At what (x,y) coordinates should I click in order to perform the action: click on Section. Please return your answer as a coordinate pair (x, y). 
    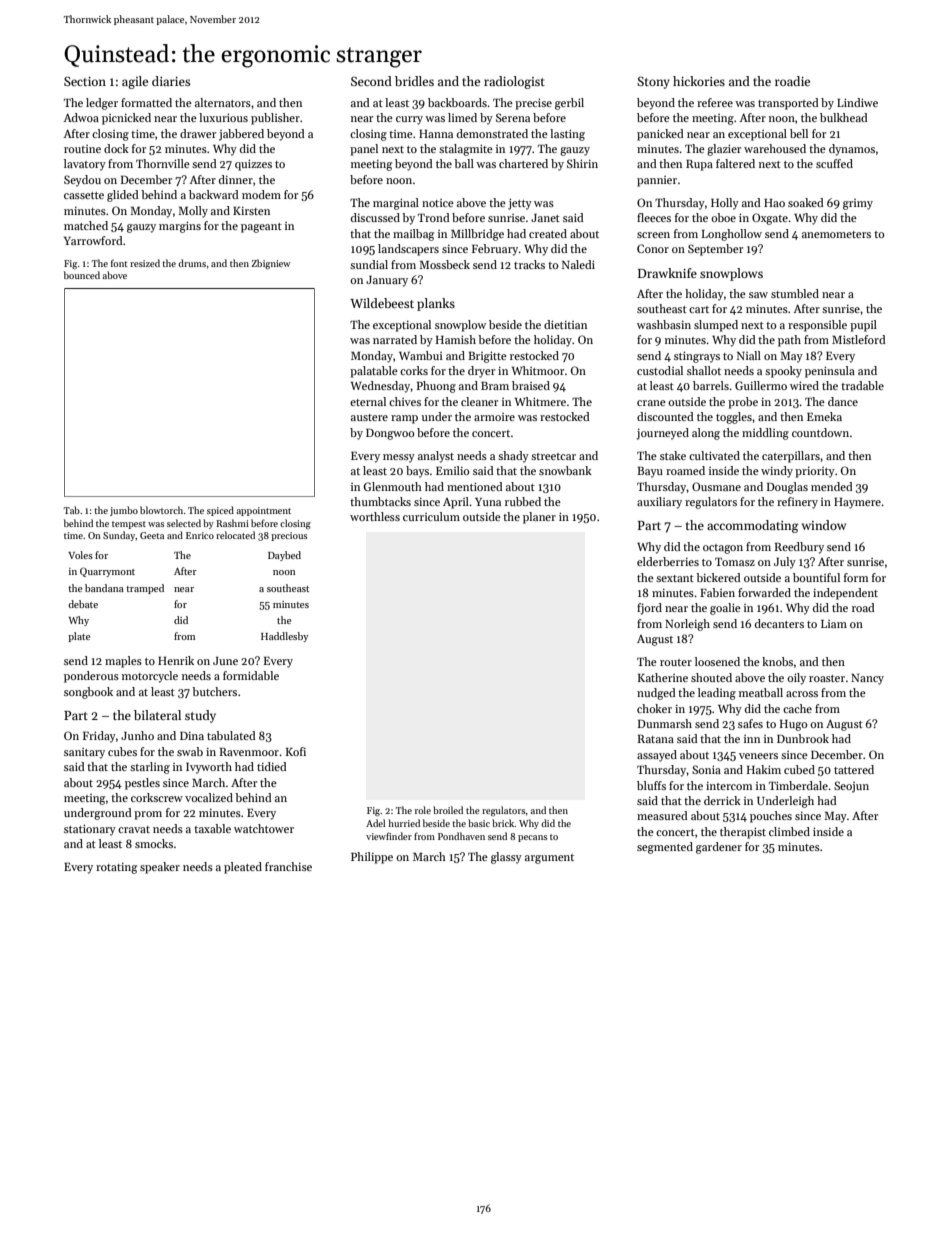
    Looking at the image, I should click on (85, 81).
